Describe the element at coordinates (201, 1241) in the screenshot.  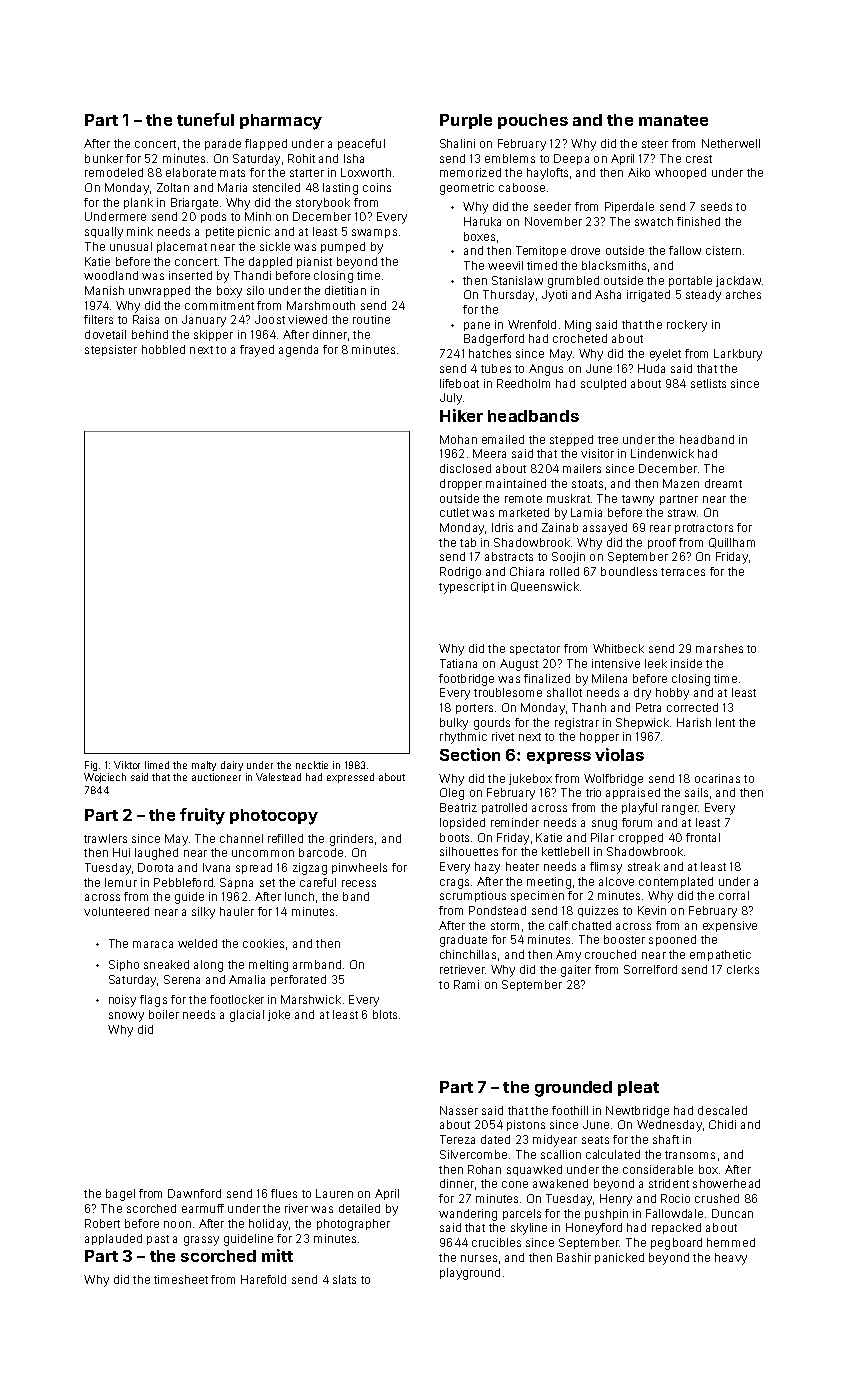
I see `grassy` at that location.
